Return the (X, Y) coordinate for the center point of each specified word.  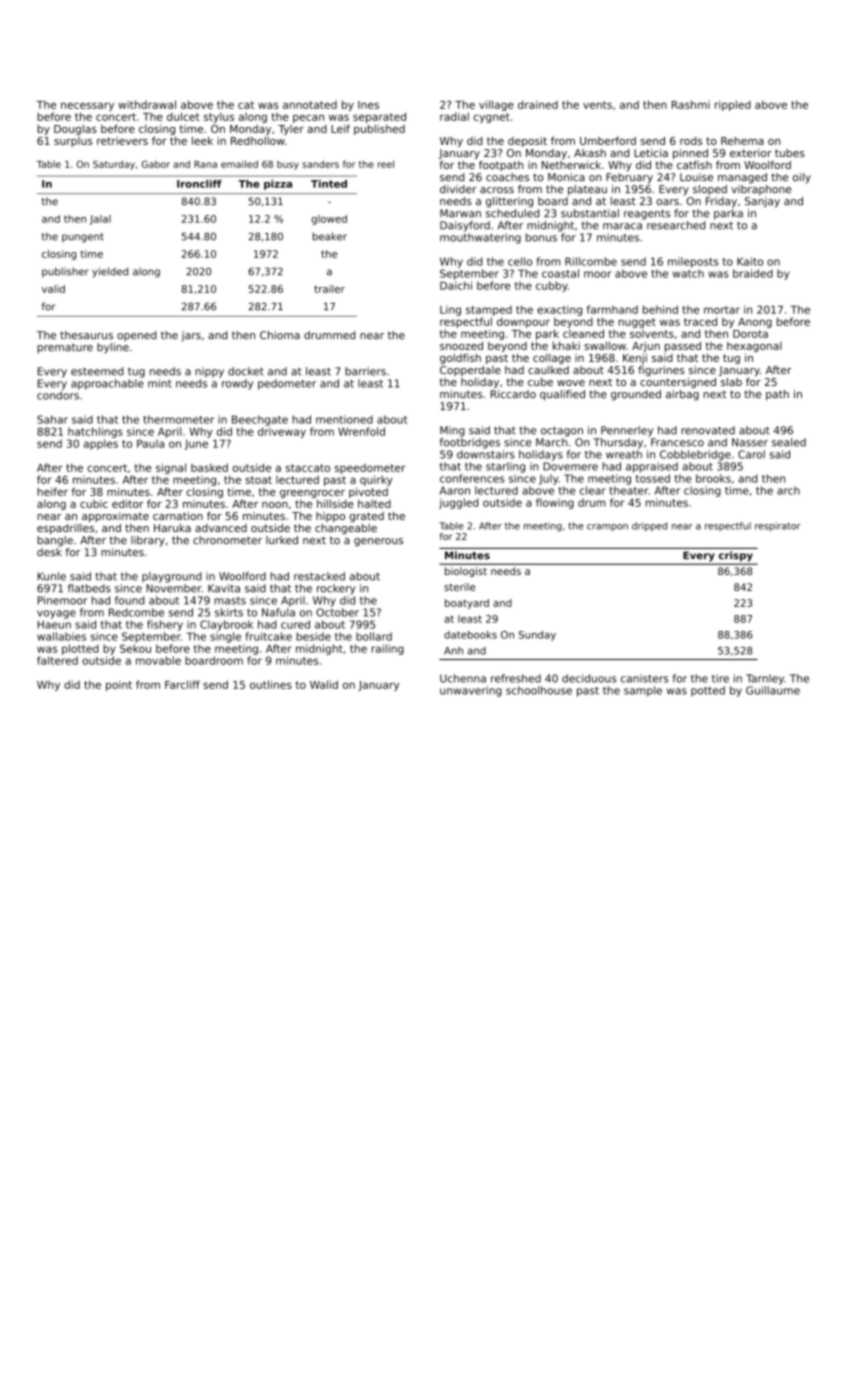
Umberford (608, 140)
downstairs (486, 454)
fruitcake (269, 636)
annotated (310, 105)
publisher (65, 272)
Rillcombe (591, 261)
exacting (559, 310)
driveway (282, 432)
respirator (778, 526)
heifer (52, 491)
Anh (453, 651)
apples (101, 444)
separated (379, 117)
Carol (751, 454)
